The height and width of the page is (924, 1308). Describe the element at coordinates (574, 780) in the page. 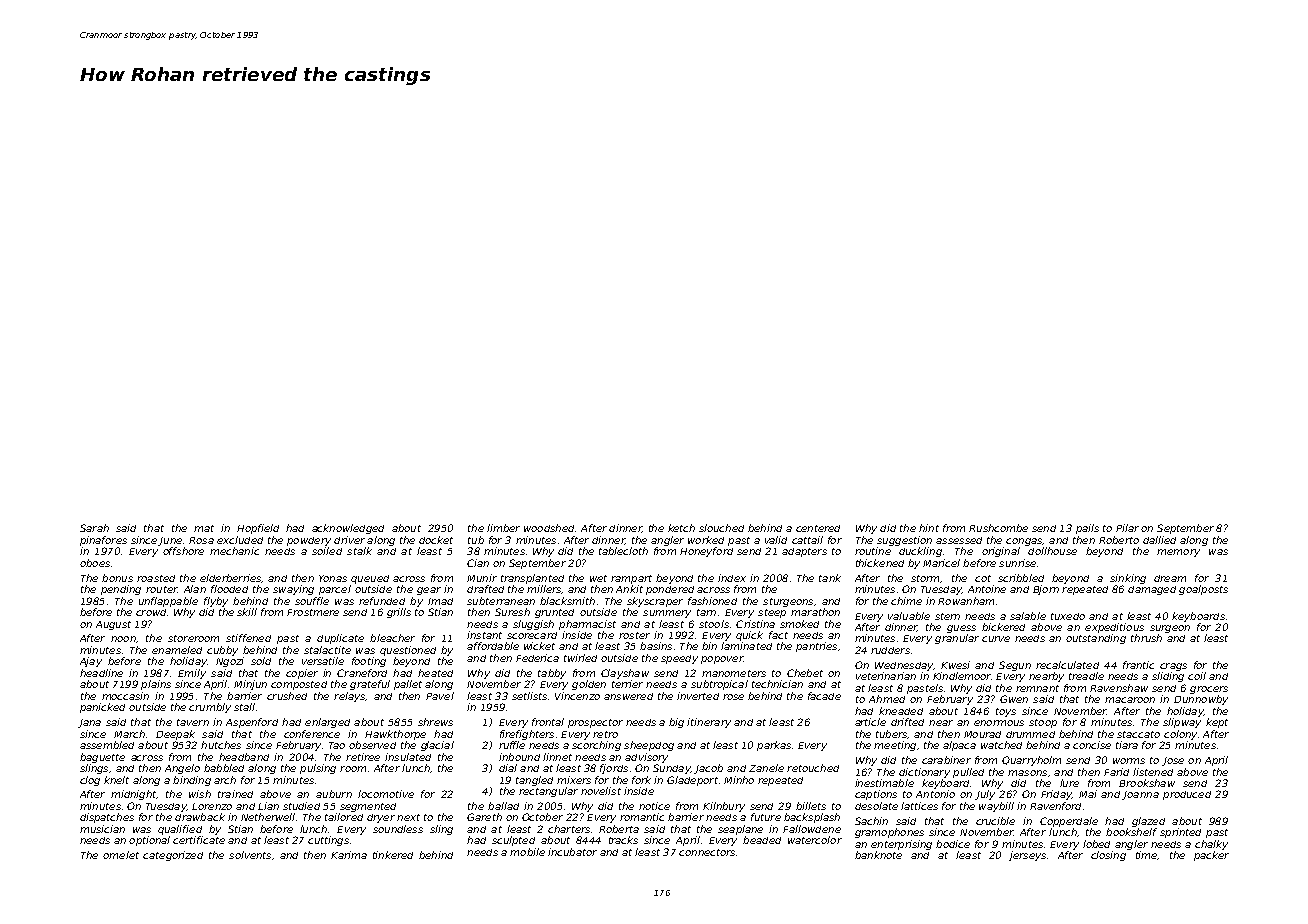

I see `mixers` at that location.
